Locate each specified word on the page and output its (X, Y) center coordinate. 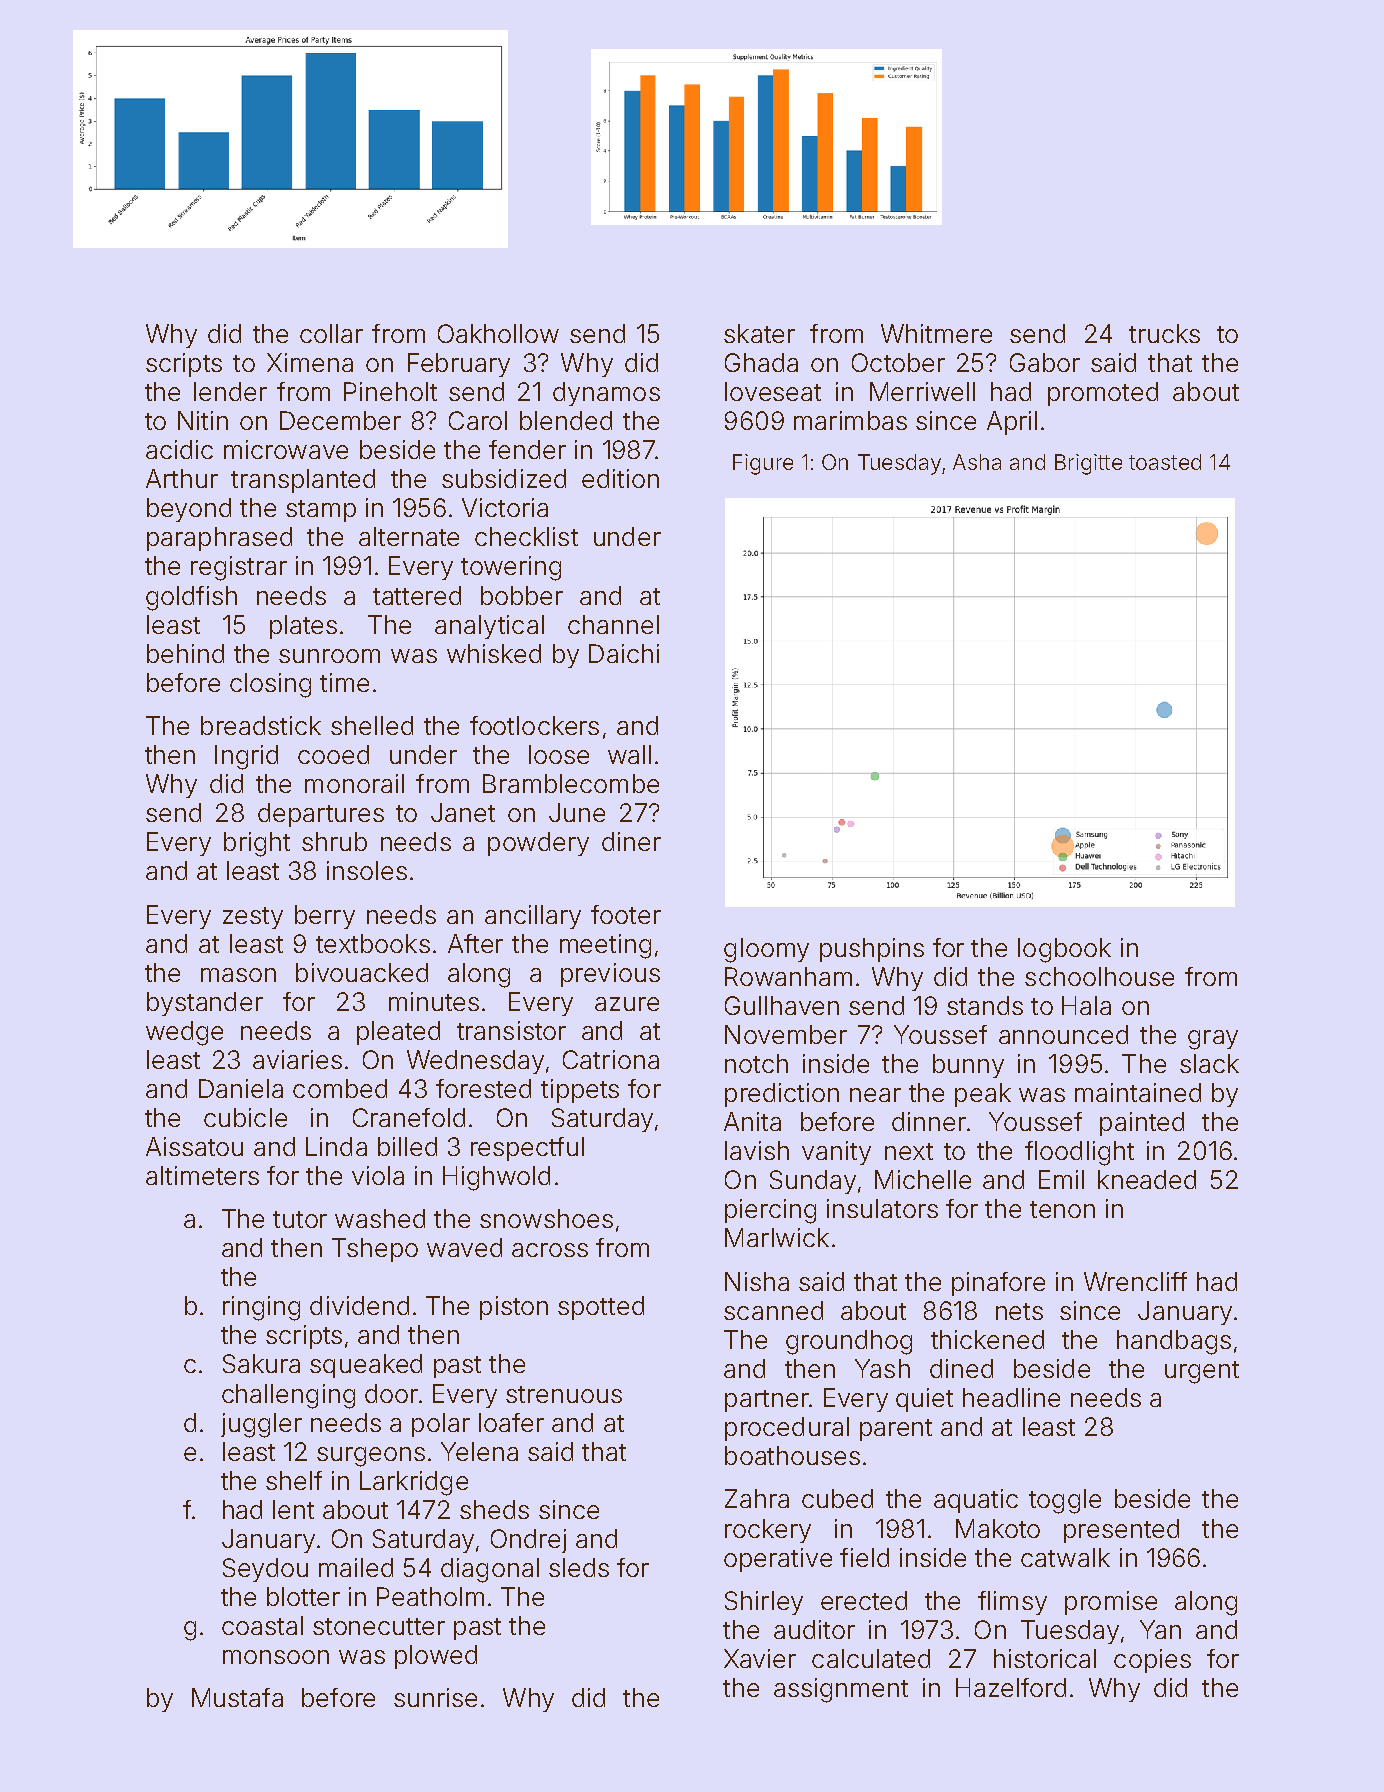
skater (759, 333)
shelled (372, 725)
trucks (1164, 333)
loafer (511, 1422)
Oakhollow (498, 333)
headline (1011, 1397)
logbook (1064, 950)
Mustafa (237, 1697)
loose (559, 754)
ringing (261, 1308)
